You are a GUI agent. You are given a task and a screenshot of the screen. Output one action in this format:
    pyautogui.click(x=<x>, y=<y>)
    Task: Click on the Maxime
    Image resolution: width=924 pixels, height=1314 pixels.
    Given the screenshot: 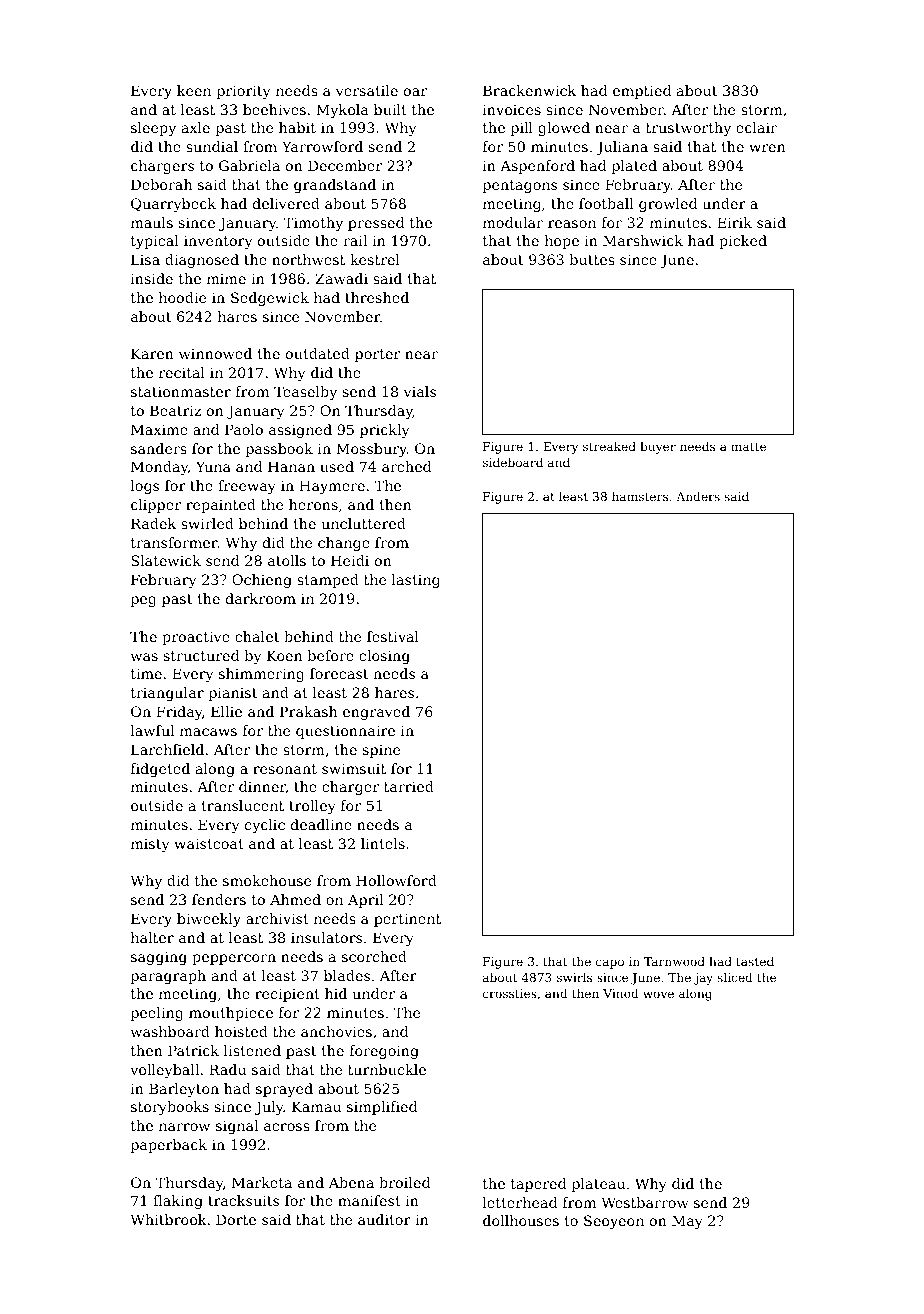 What is the action you would take?
    pyautogui.click(x=159, y=429)
